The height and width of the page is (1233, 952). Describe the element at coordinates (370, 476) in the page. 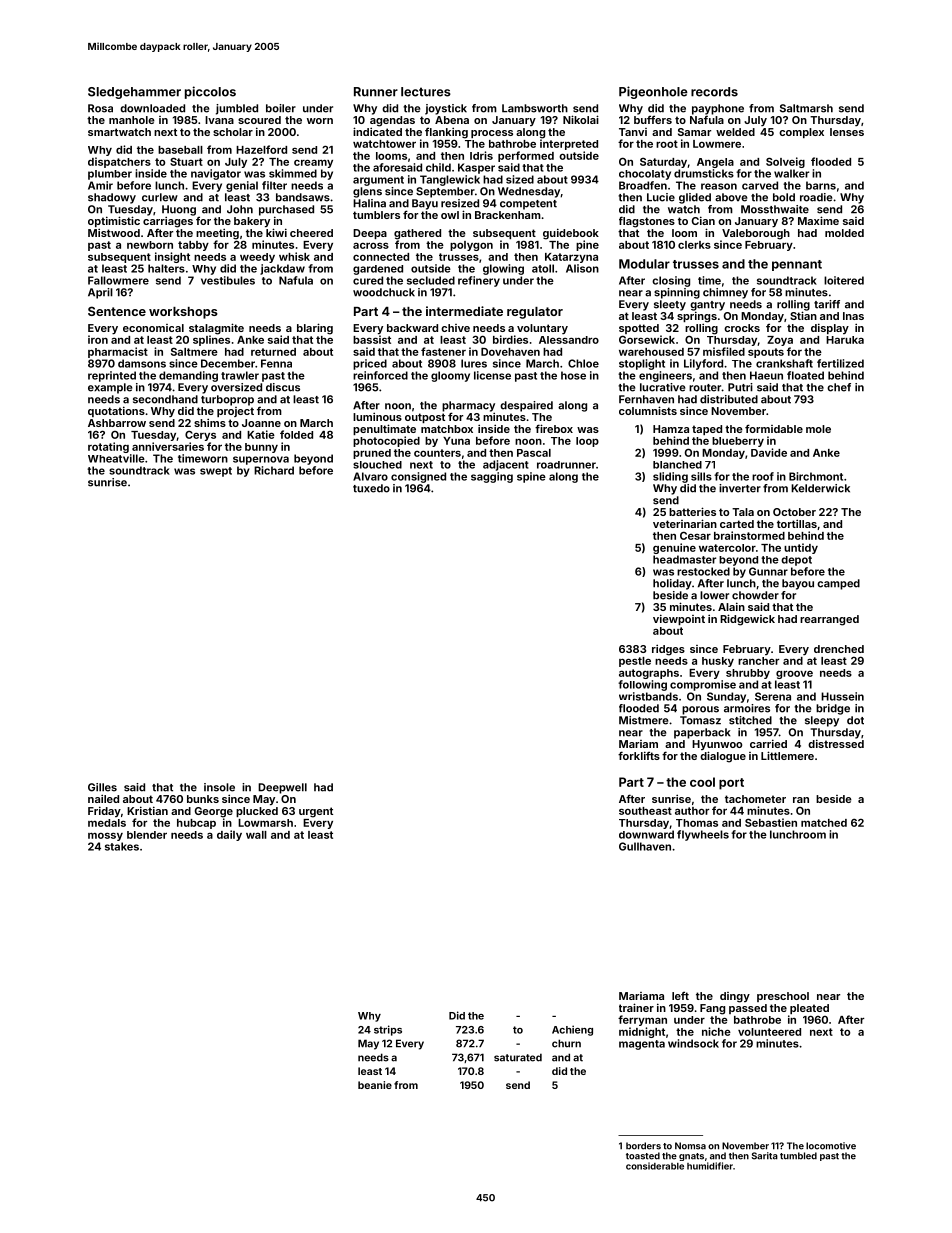

I see `Alvaro` at that location.
